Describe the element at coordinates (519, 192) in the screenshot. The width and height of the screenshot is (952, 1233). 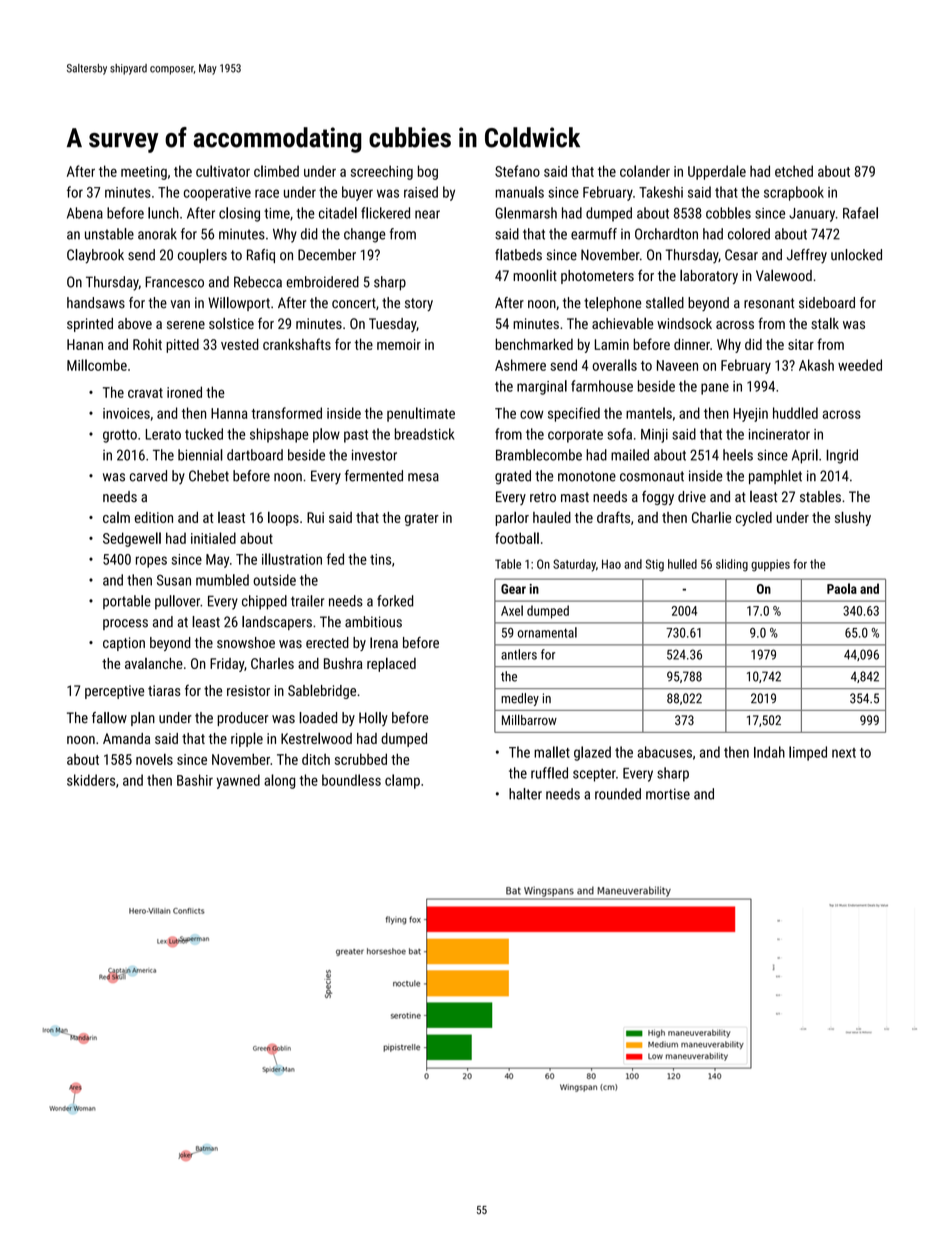
I see `manuals` at that location.
